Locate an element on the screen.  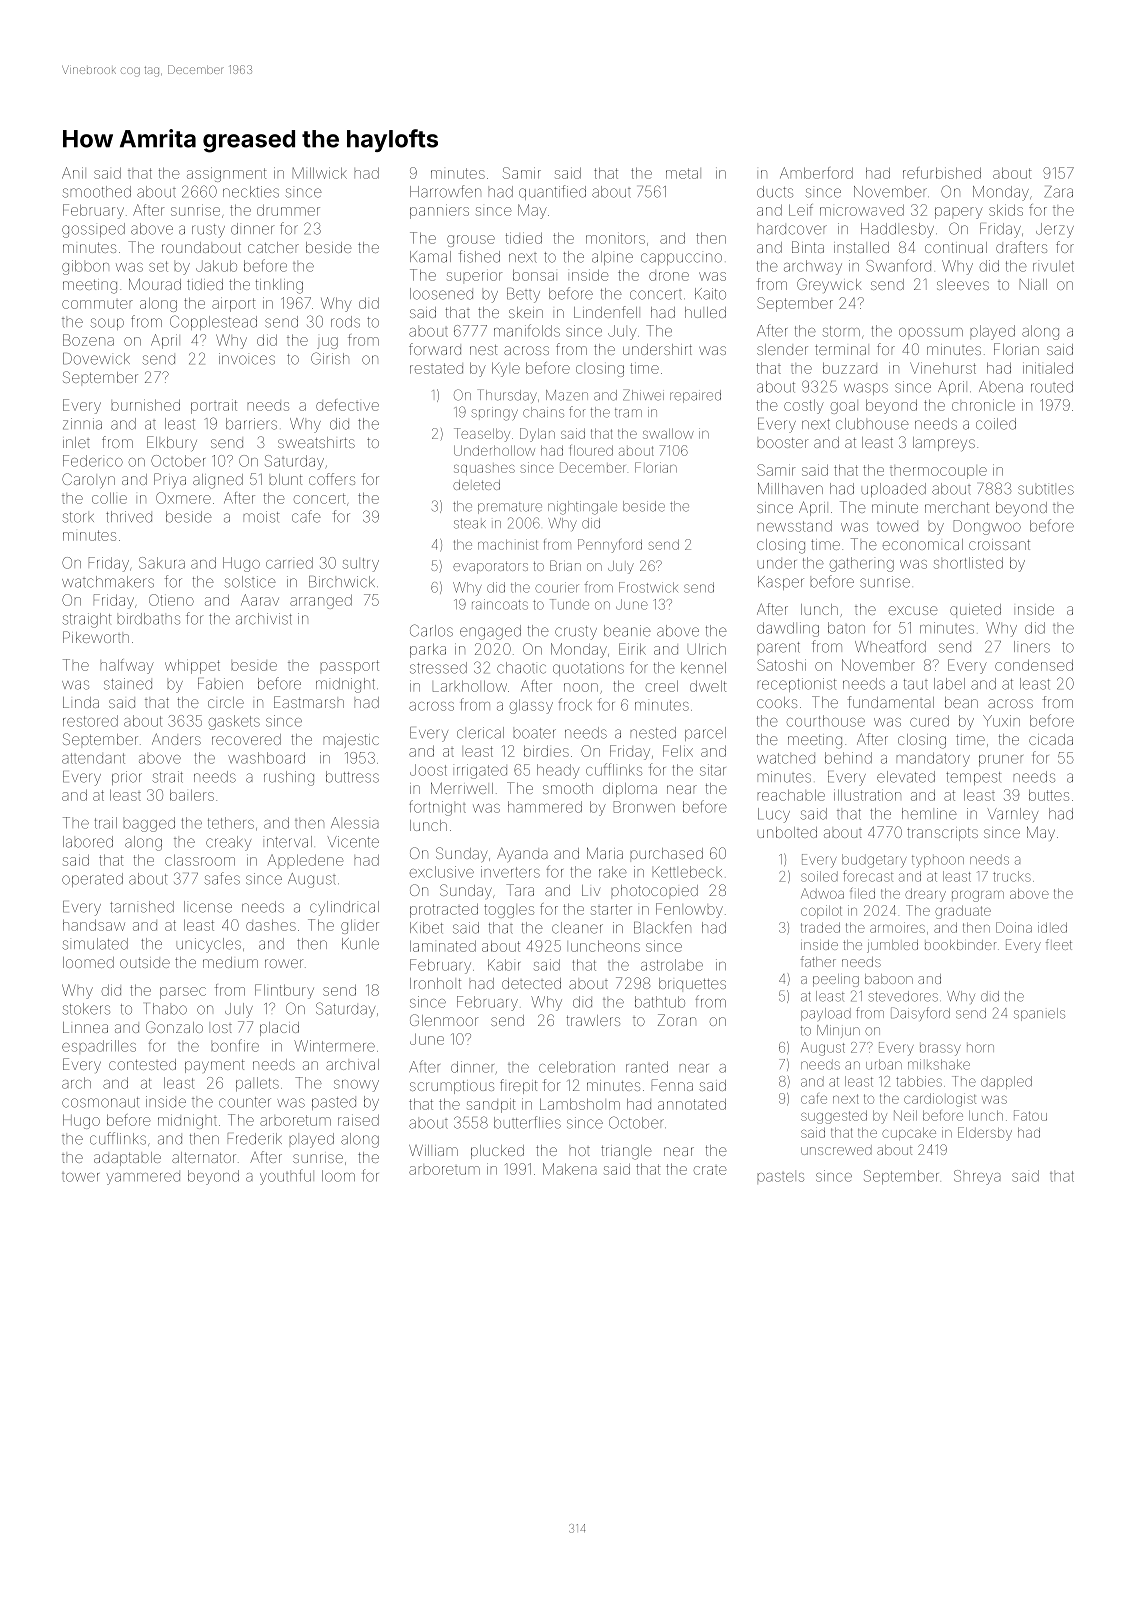
forecast is located at coordinates (868, 876).
